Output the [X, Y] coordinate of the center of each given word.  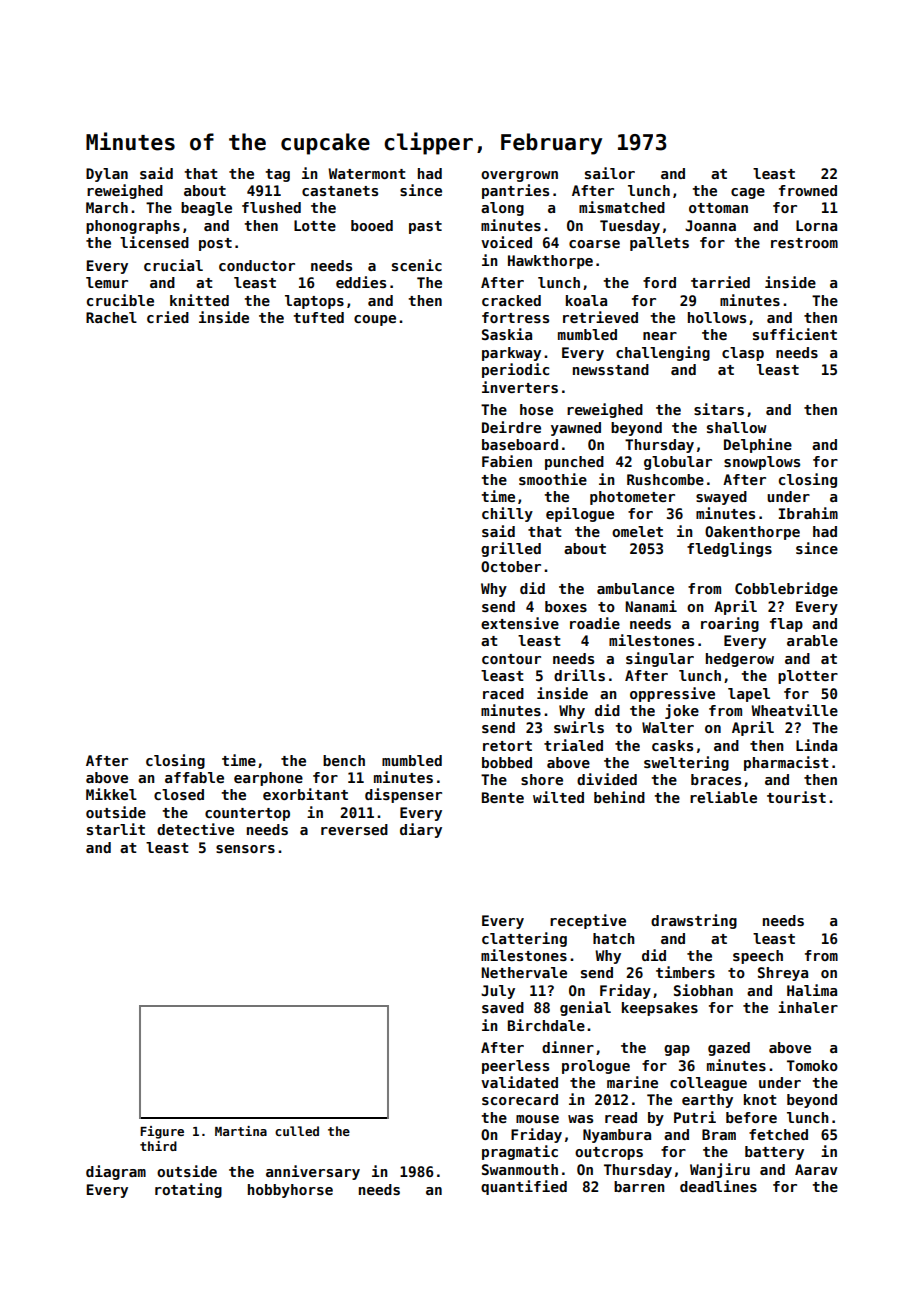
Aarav [816, 1169]
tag [277, 175]
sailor [610, 173]
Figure [162, 1132]
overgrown [519, 176]
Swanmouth [520, 1169]
